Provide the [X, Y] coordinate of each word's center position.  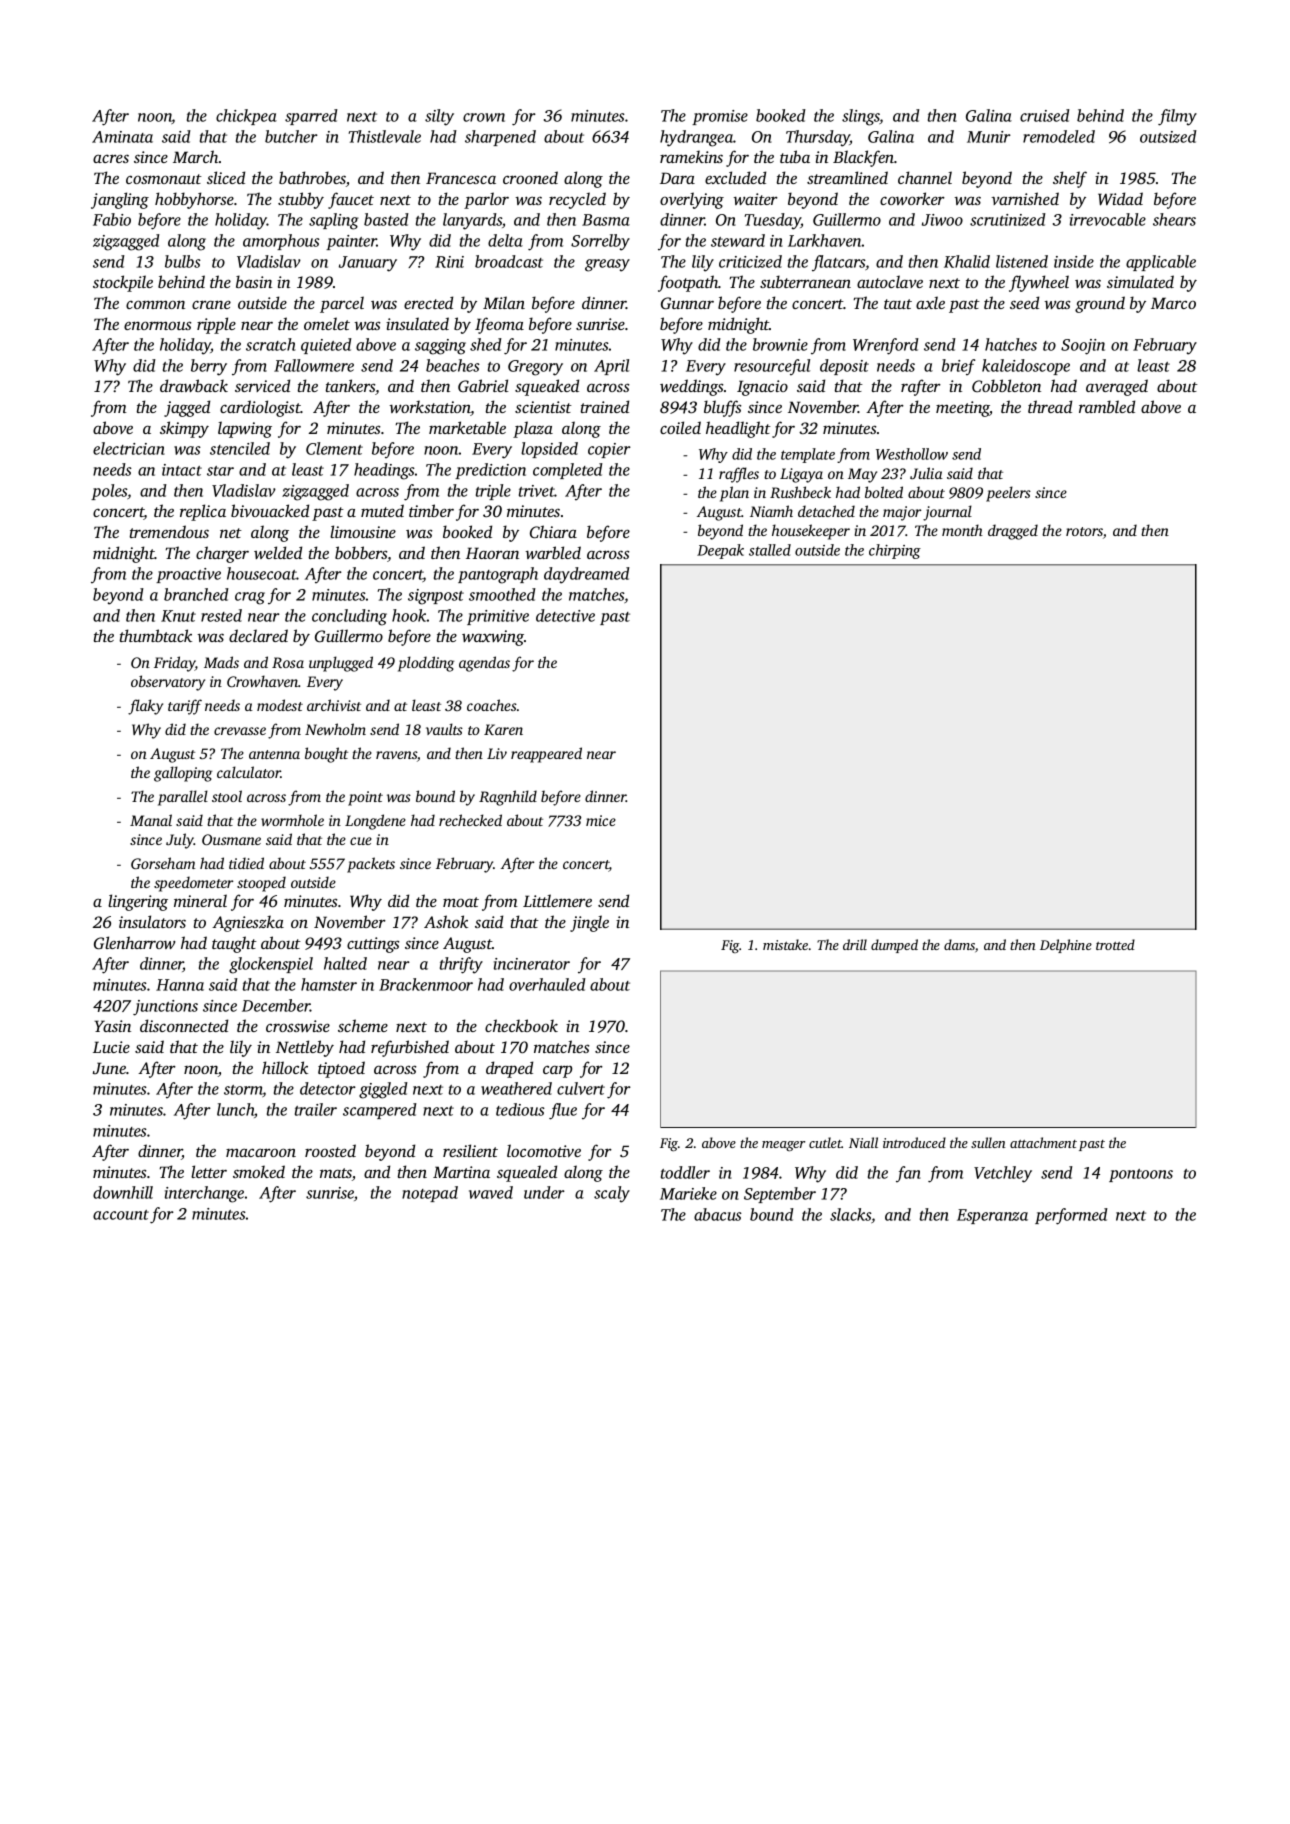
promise [720, 117]
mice [601, 820]
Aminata [122, 137]
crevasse [240, 731]
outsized [1168, 136]
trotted [1115, 944]
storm [243, 1091]
